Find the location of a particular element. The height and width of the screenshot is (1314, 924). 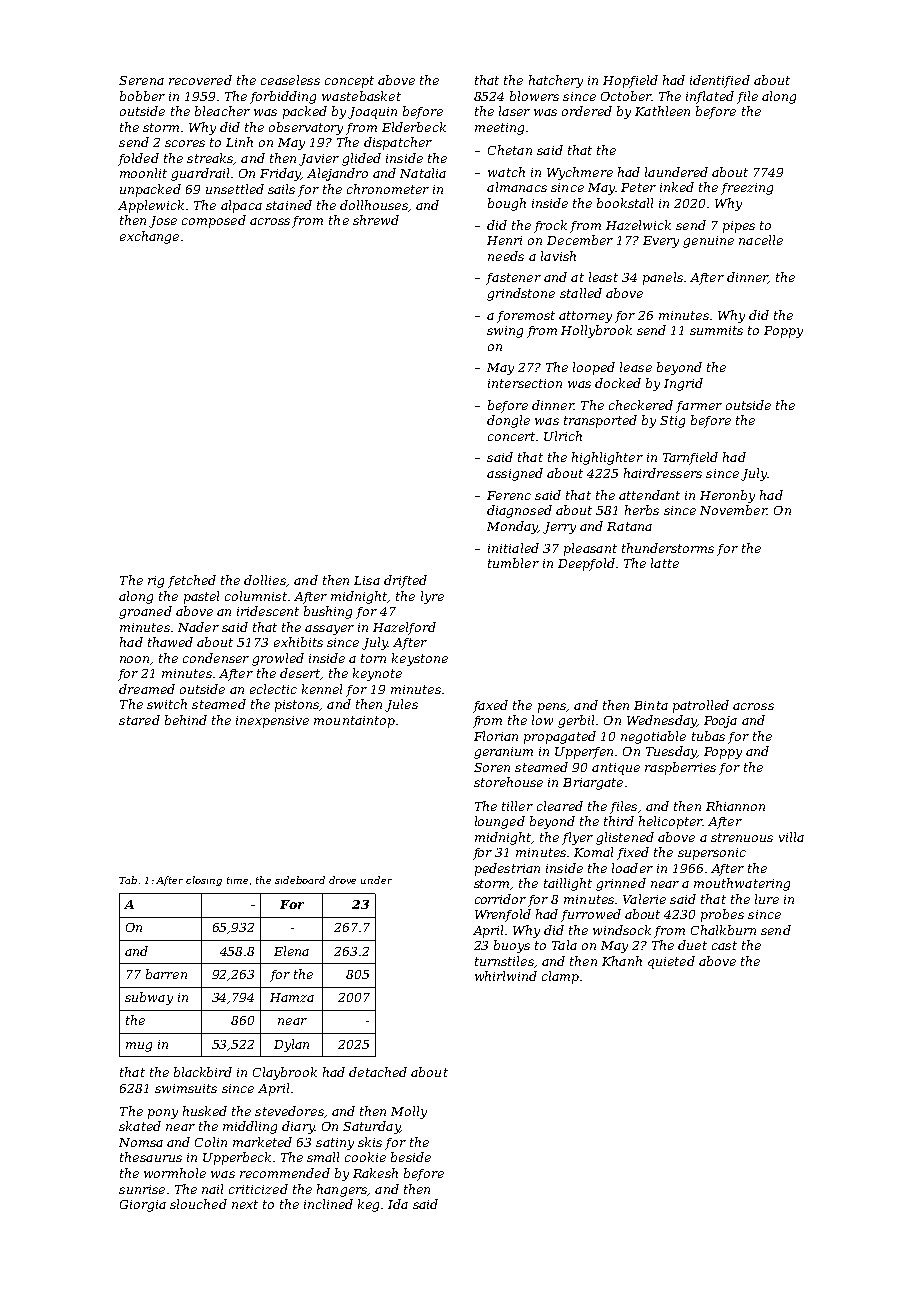

pistons is located at coordinates (297, 706).
